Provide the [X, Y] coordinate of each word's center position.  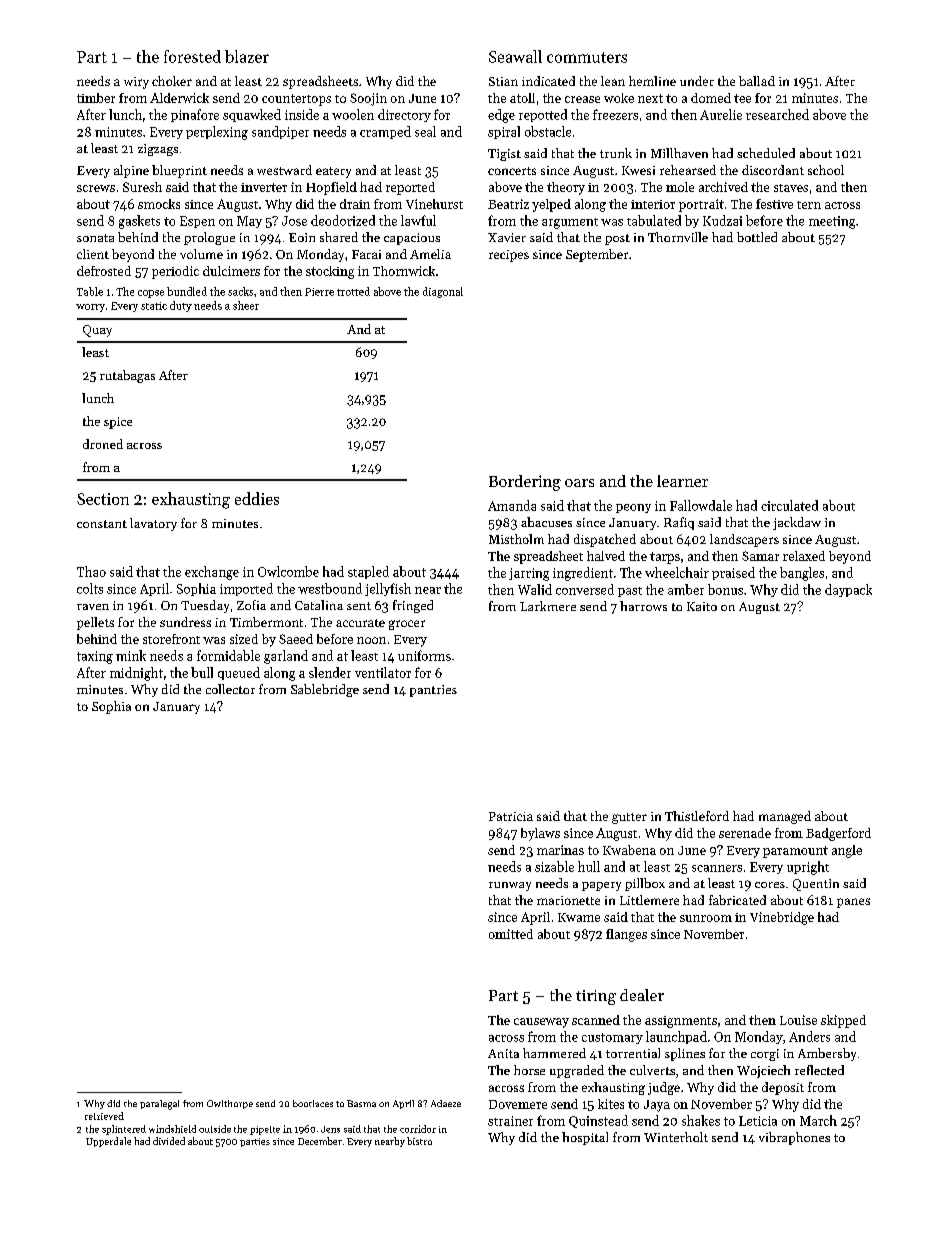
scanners [717, 868]
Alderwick [179, 98]
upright [808, 868]
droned [103, 444]
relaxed [804, 556]
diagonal [443, 292]
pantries [433, 691]
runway [510, 886]
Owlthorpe [230, 1104]
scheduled [766, 153]
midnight [136, 674]
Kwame [579, 917]
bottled [757, 237]
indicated [548, 81]
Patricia [511, 816]
